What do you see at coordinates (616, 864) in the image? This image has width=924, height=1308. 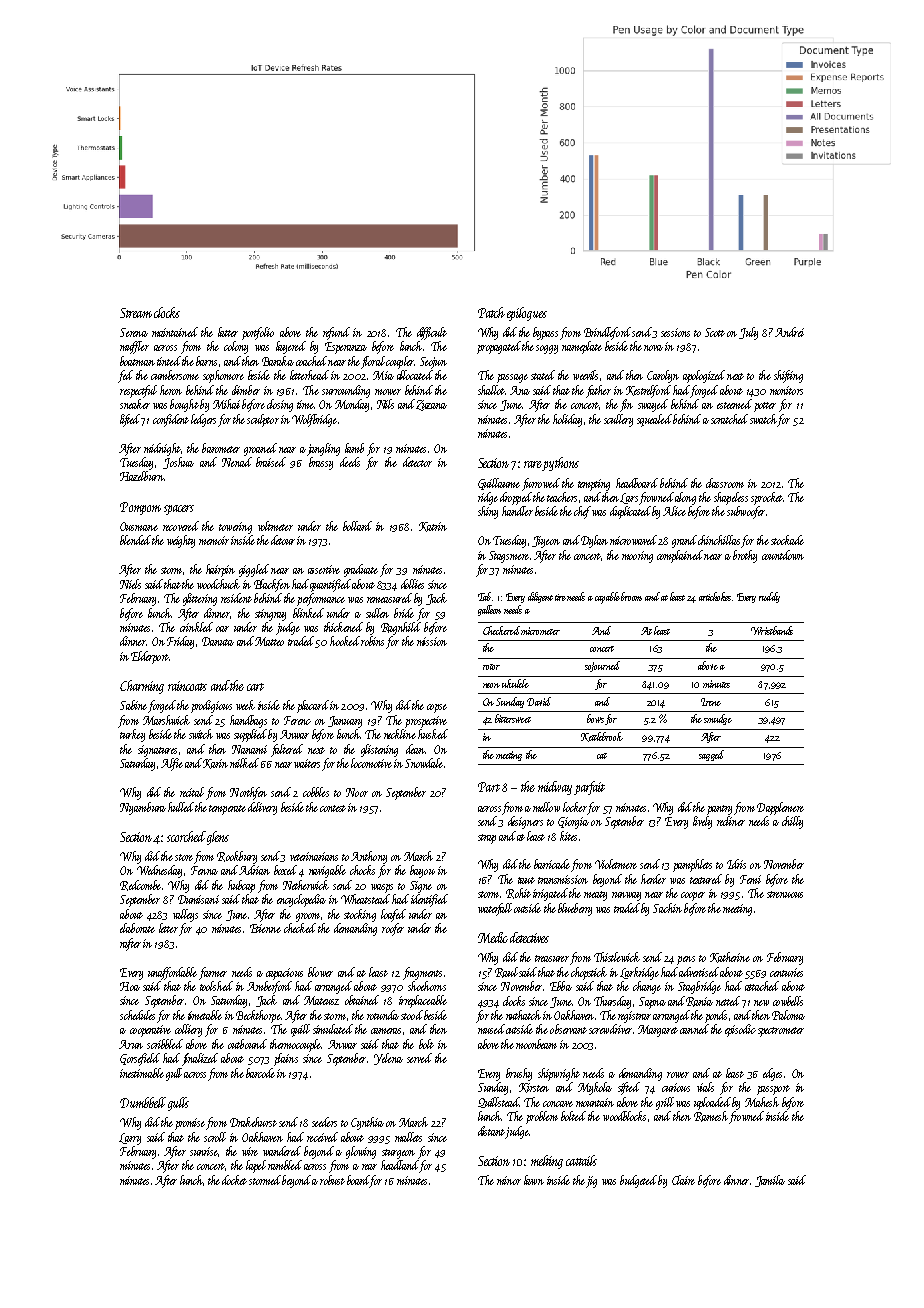 I see `Violetmere` at bounding box center [616, 864].
